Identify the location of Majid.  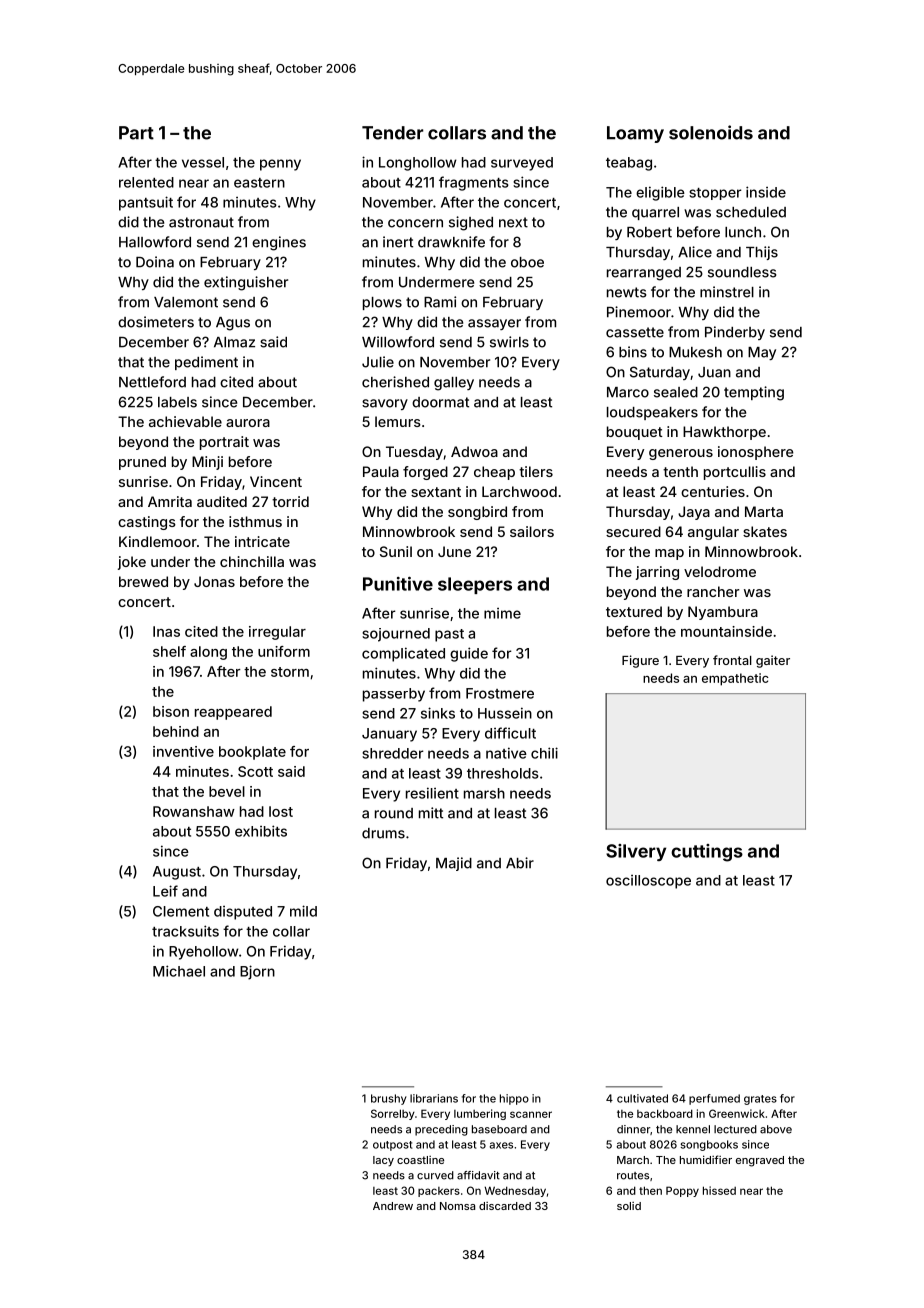
(454, 864).
